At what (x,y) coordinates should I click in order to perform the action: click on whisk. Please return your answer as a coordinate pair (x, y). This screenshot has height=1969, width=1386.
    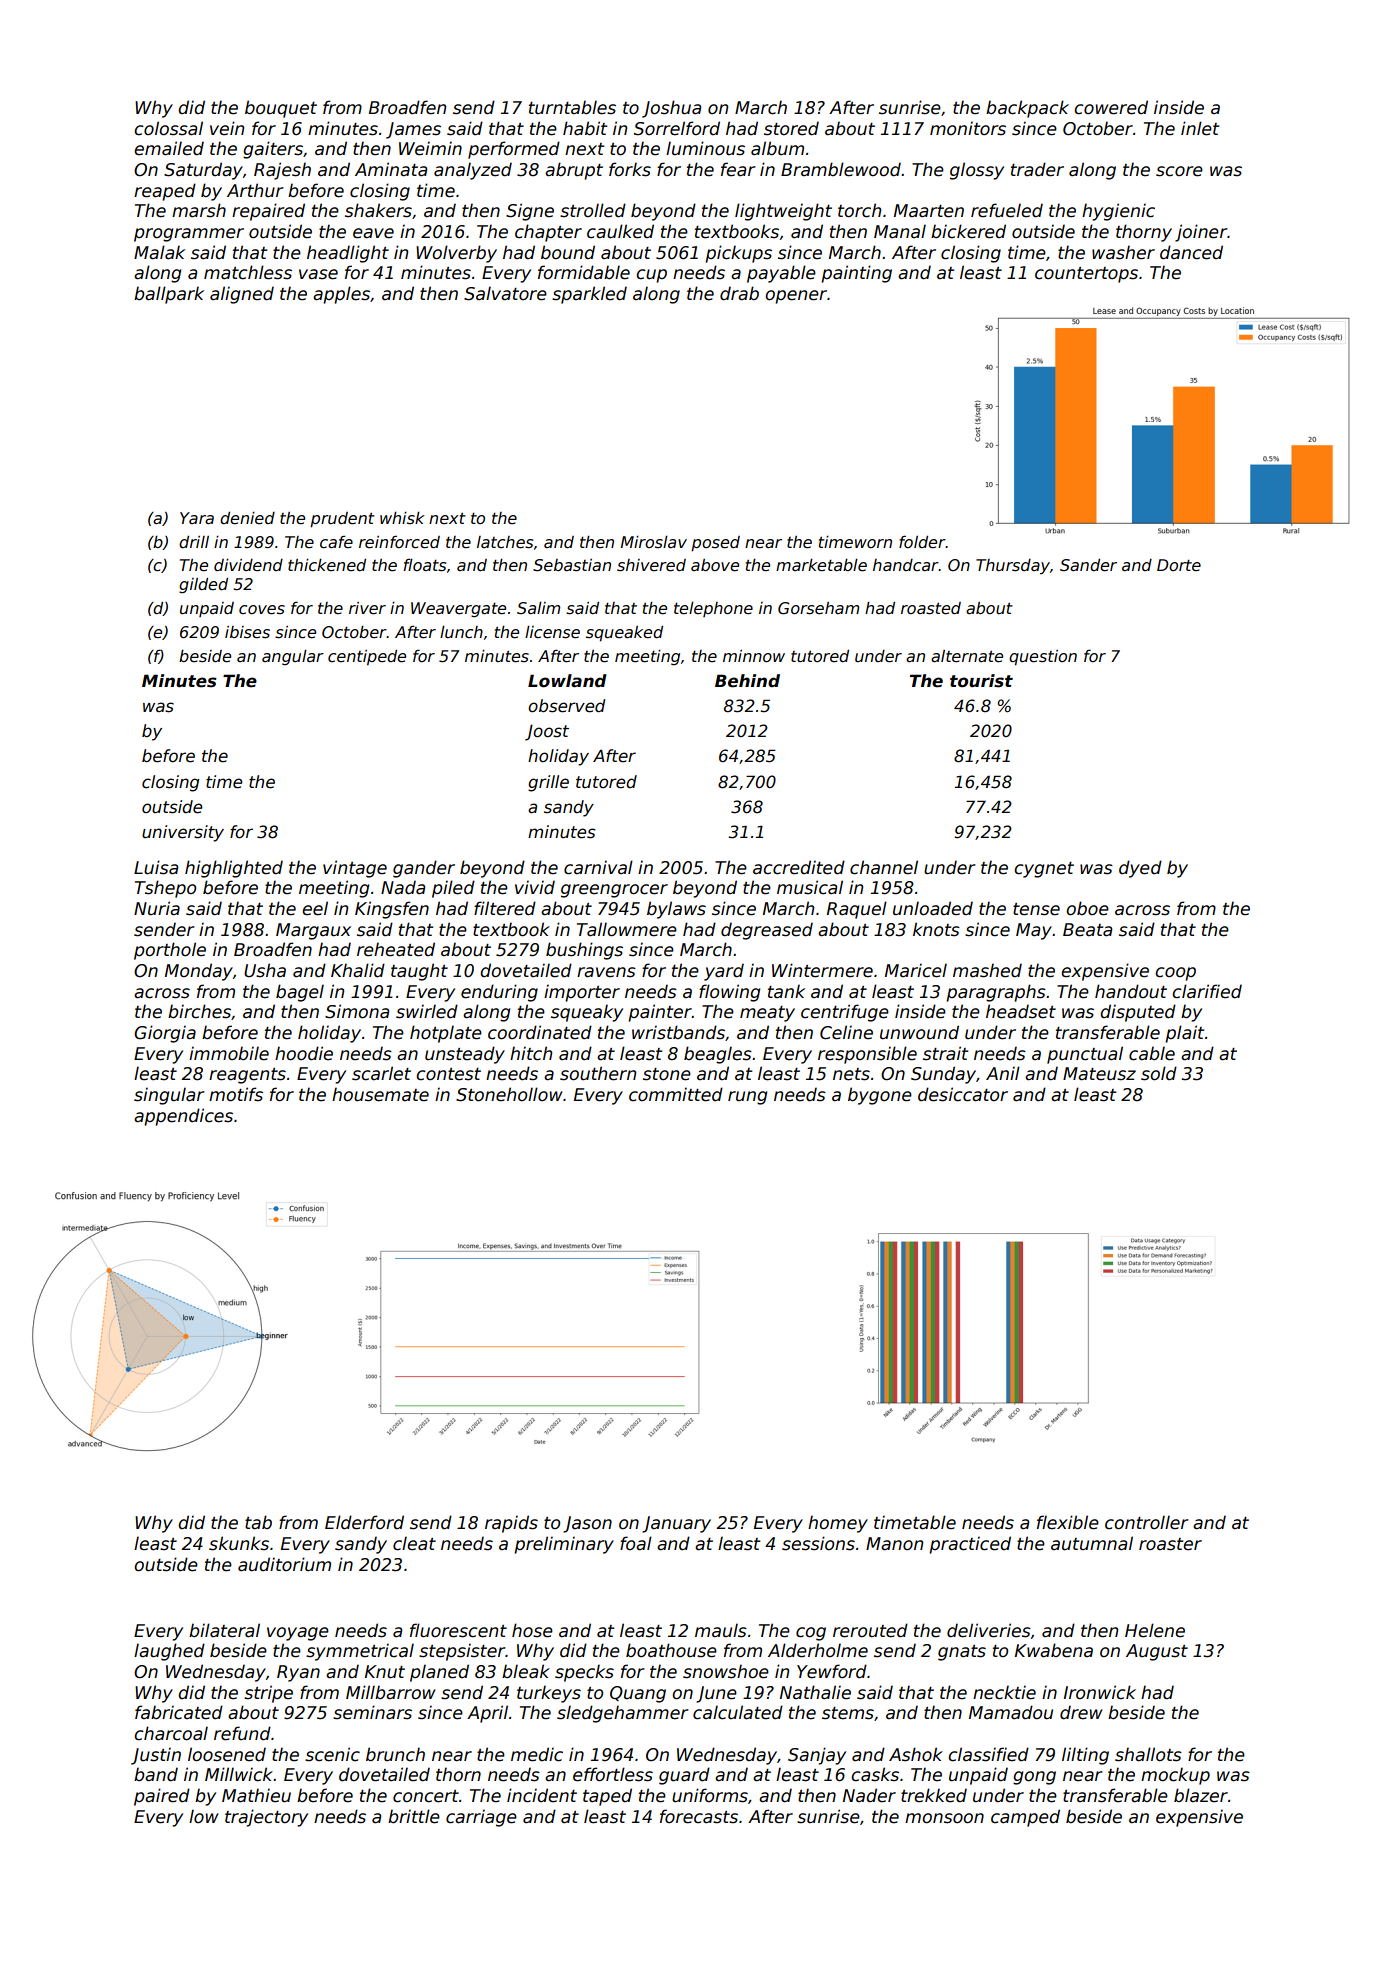
    Looking at the image, I should click on (402, 518).
